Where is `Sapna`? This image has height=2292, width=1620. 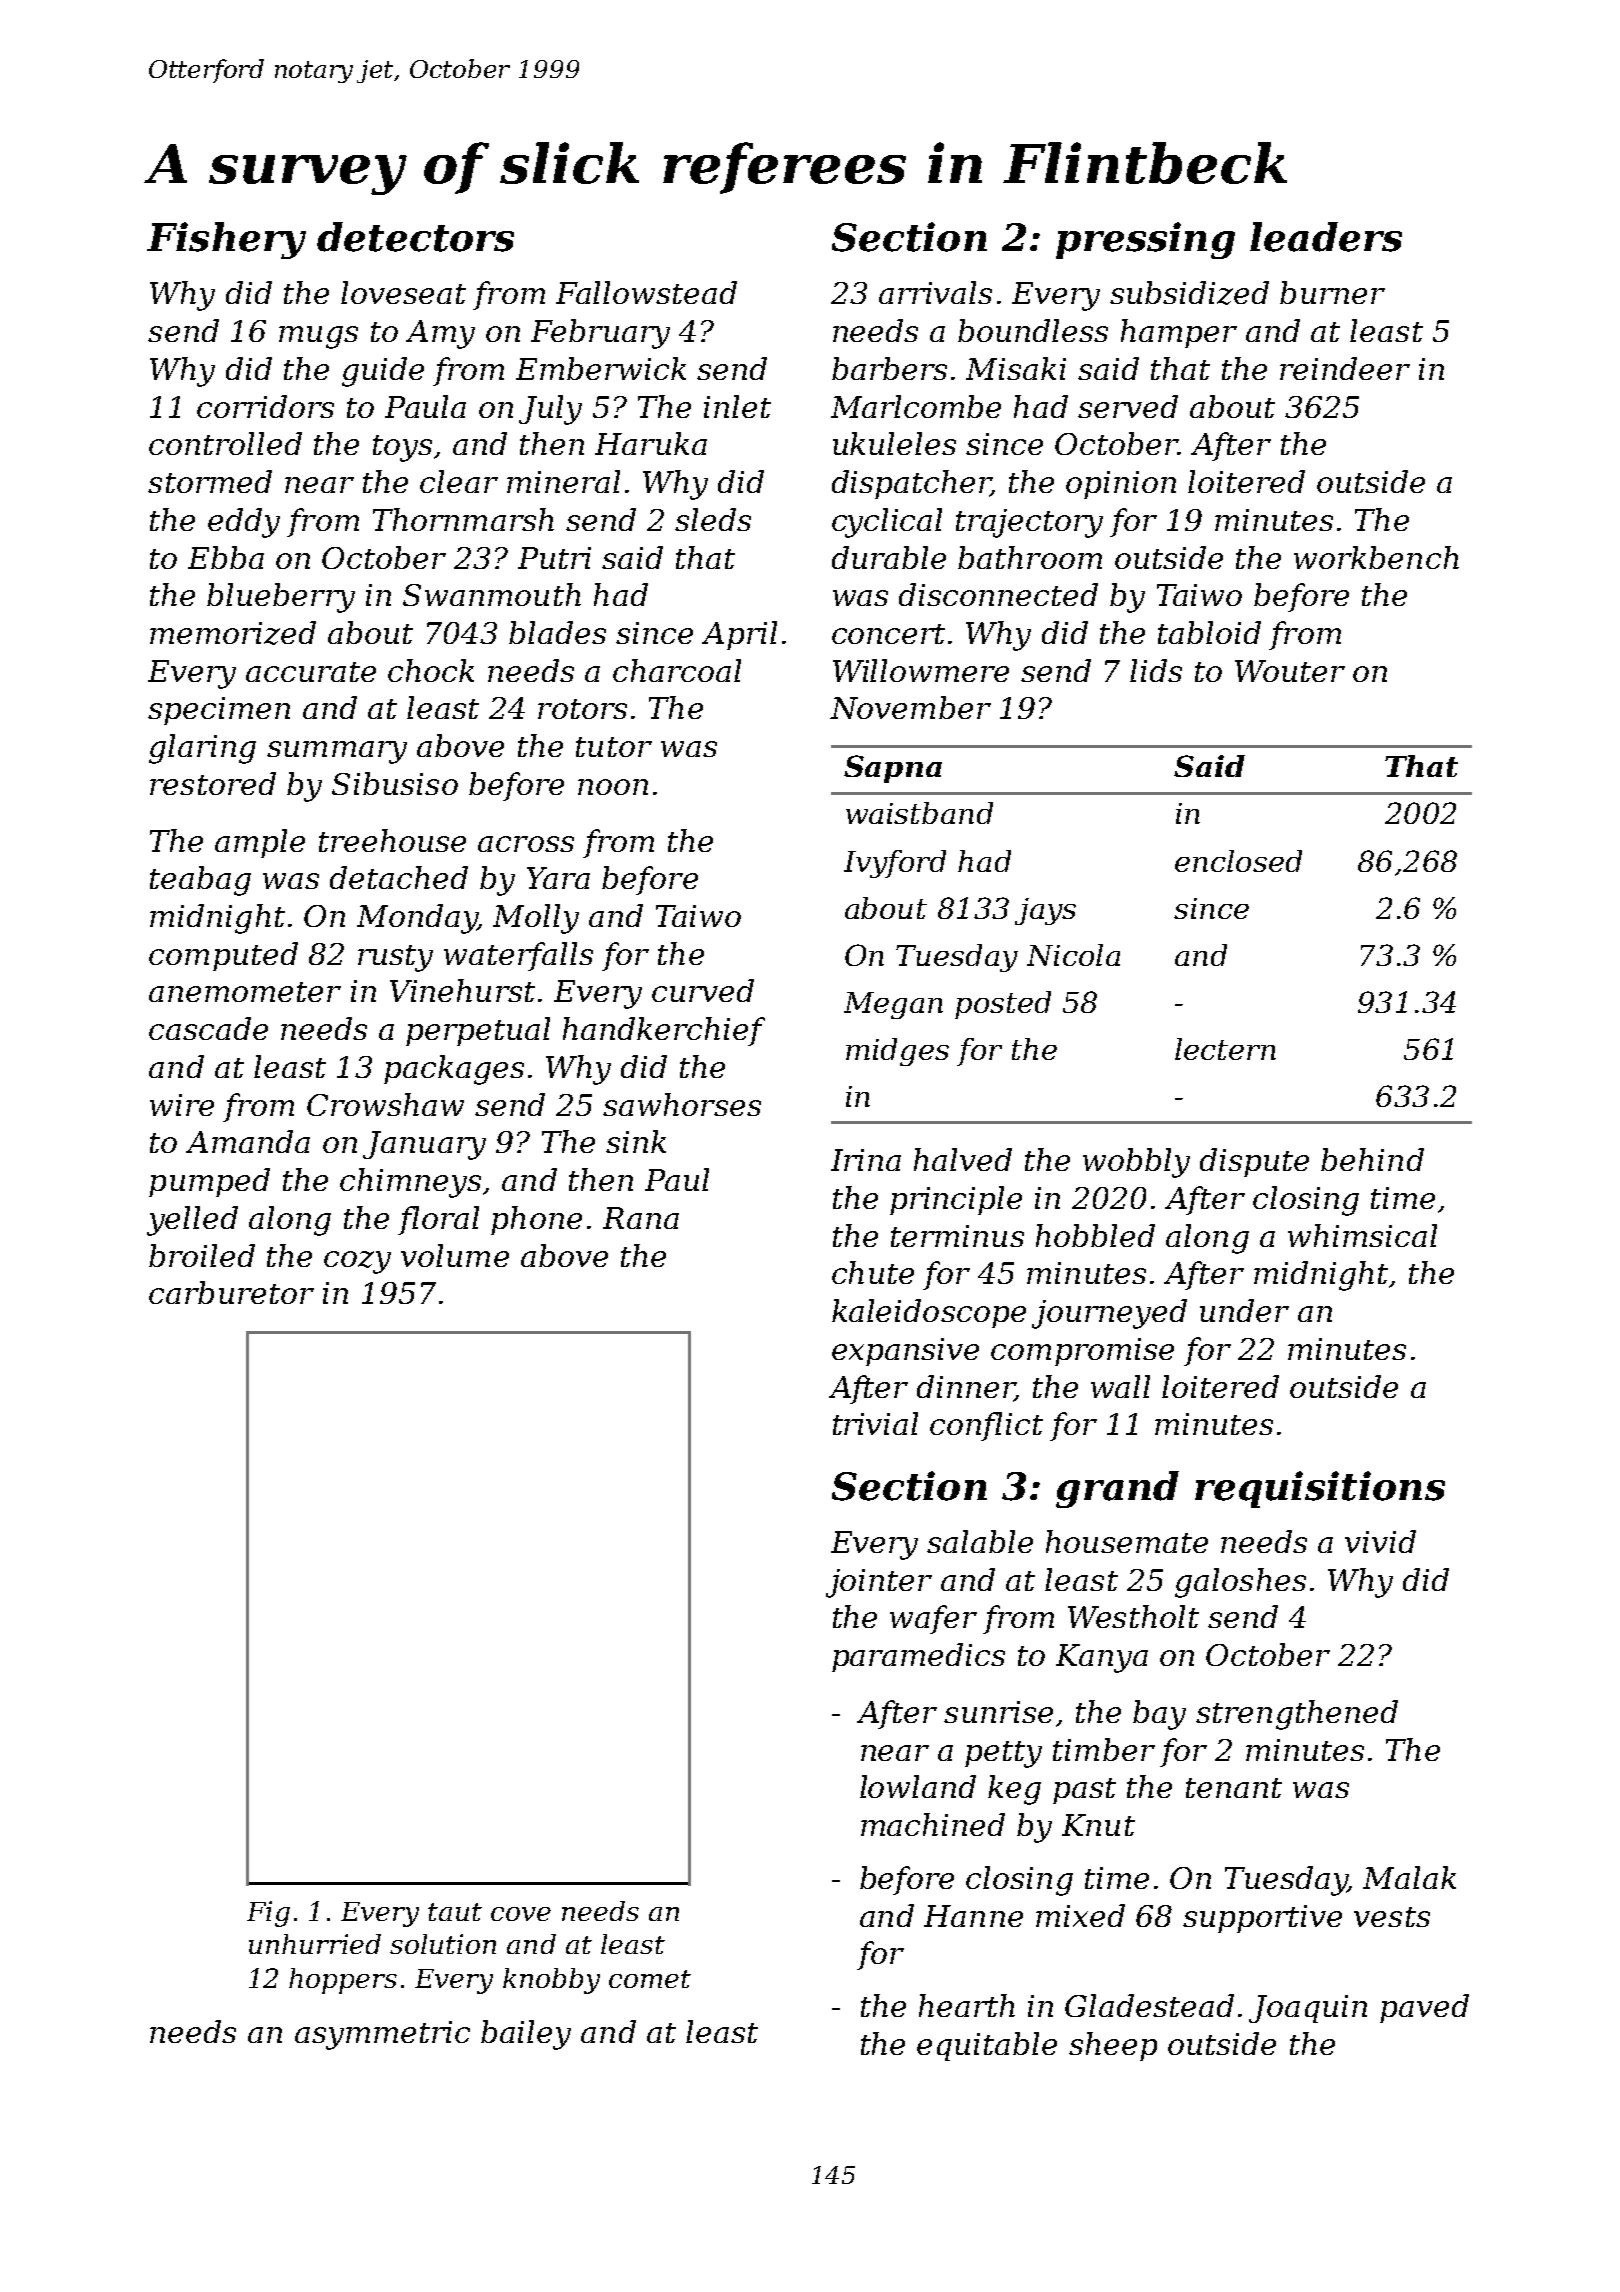
Sapna is located at coordinates (893, 769).
